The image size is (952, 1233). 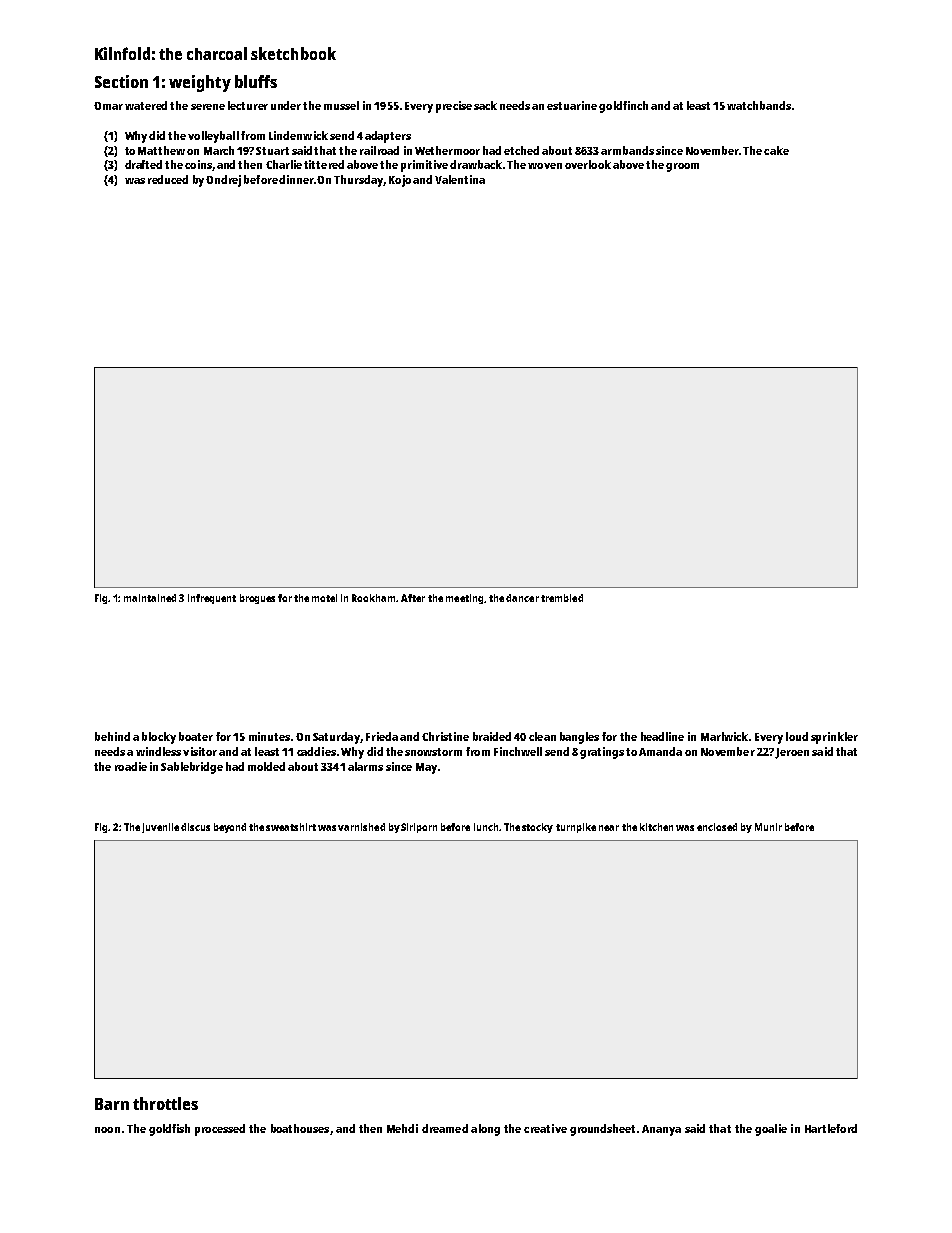 What do you see at coordinates (831, 1128) in the screenshot?
I see `Hartleford` at bounding box center [831, 1128].
